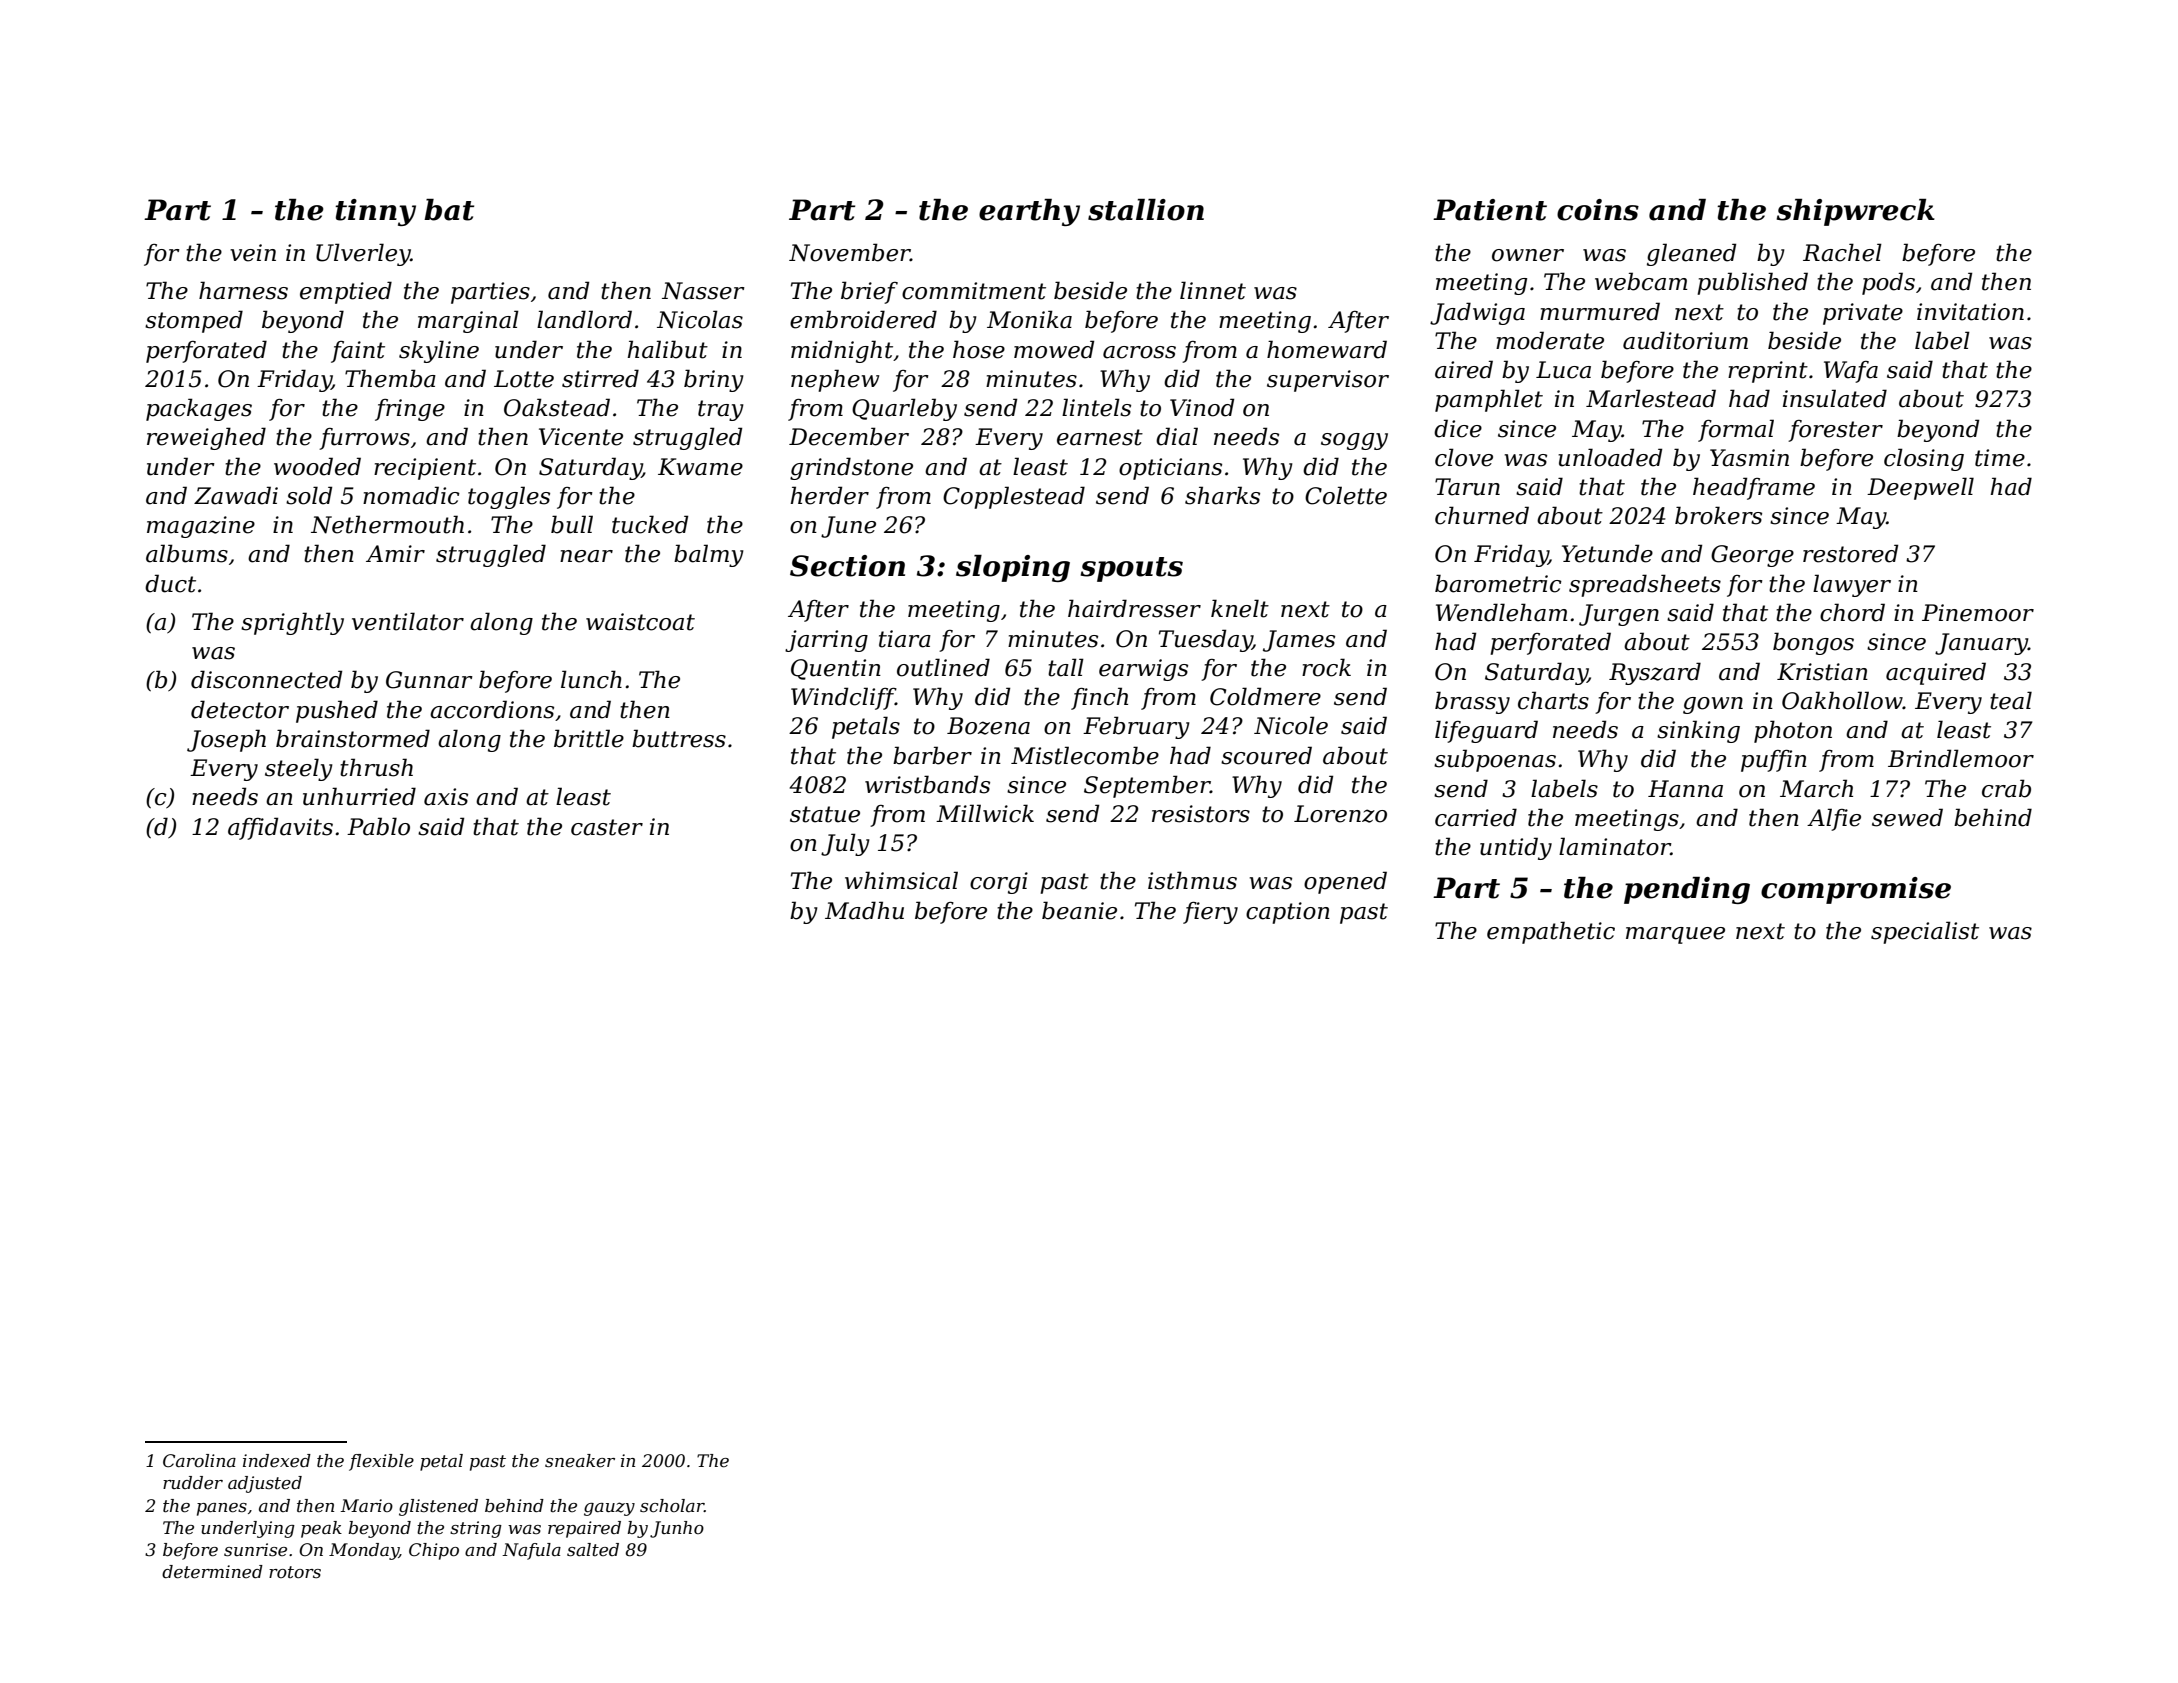  Describe the element at coordinates (280, 828) in the image. I see `affidavits` at that location.
